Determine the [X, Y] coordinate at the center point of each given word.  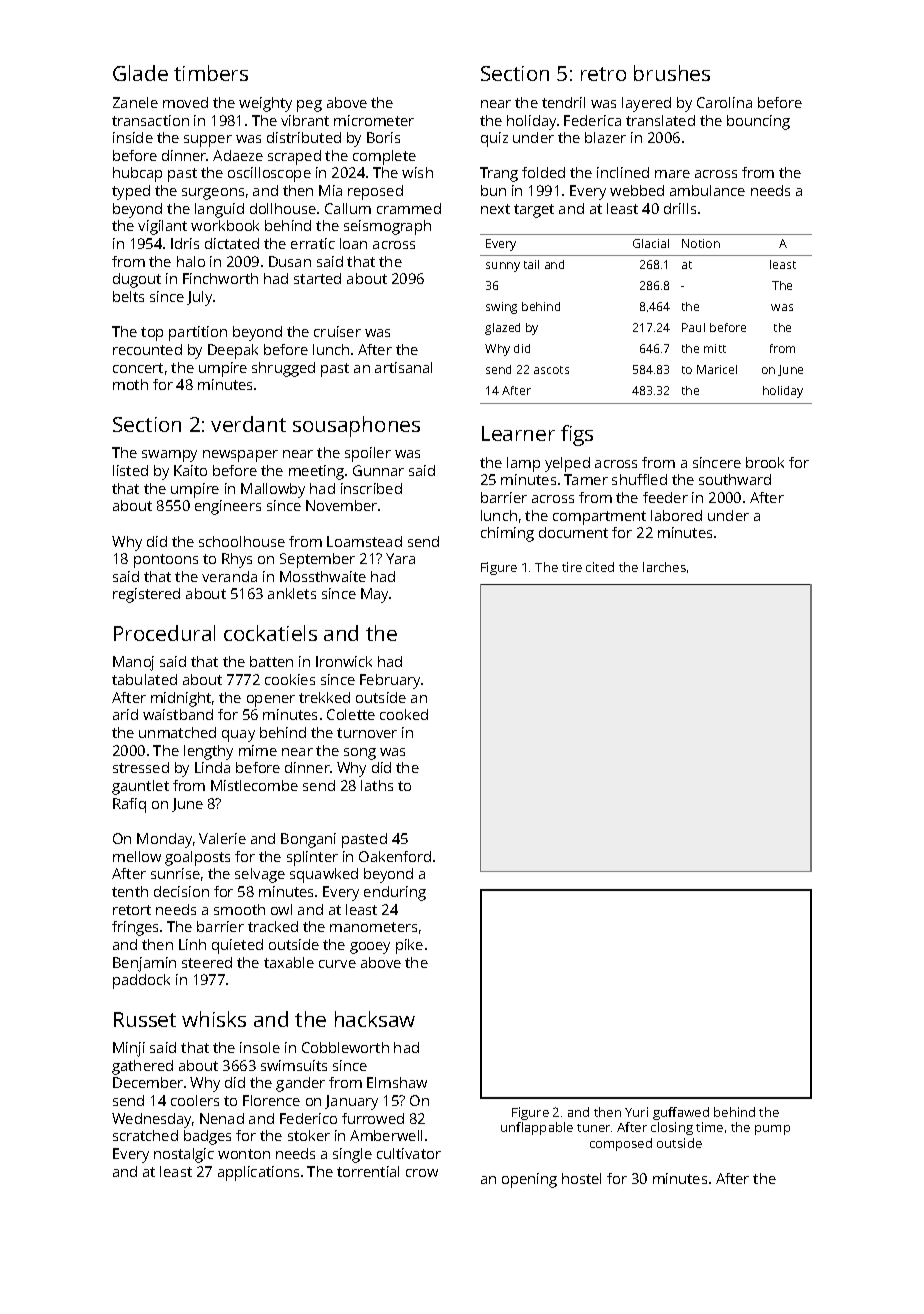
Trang [499, 174]
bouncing [758, 122]
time [709, 1127]
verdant [248, 424]
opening [529, 1180]
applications [258, 1173]
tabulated [144, 679]
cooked [404, 714]
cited [600, 567]
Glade [140, 73]
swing [501, 308]
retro [603, 74]
